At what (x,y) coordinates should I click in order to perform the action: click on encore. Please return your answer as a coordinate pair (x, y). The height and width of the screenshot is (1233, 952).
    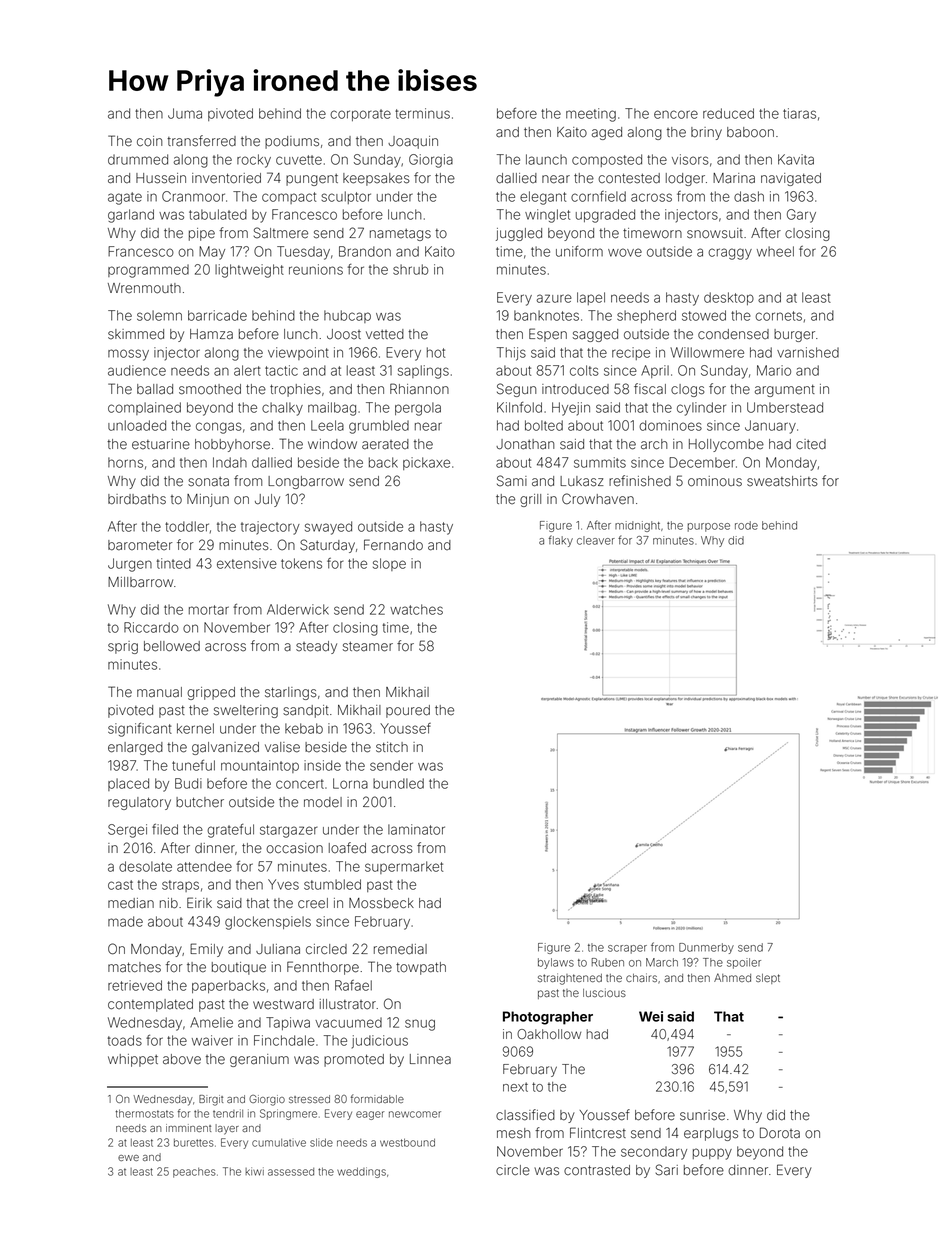
    Looking at the image, I should click on (676, 114).
